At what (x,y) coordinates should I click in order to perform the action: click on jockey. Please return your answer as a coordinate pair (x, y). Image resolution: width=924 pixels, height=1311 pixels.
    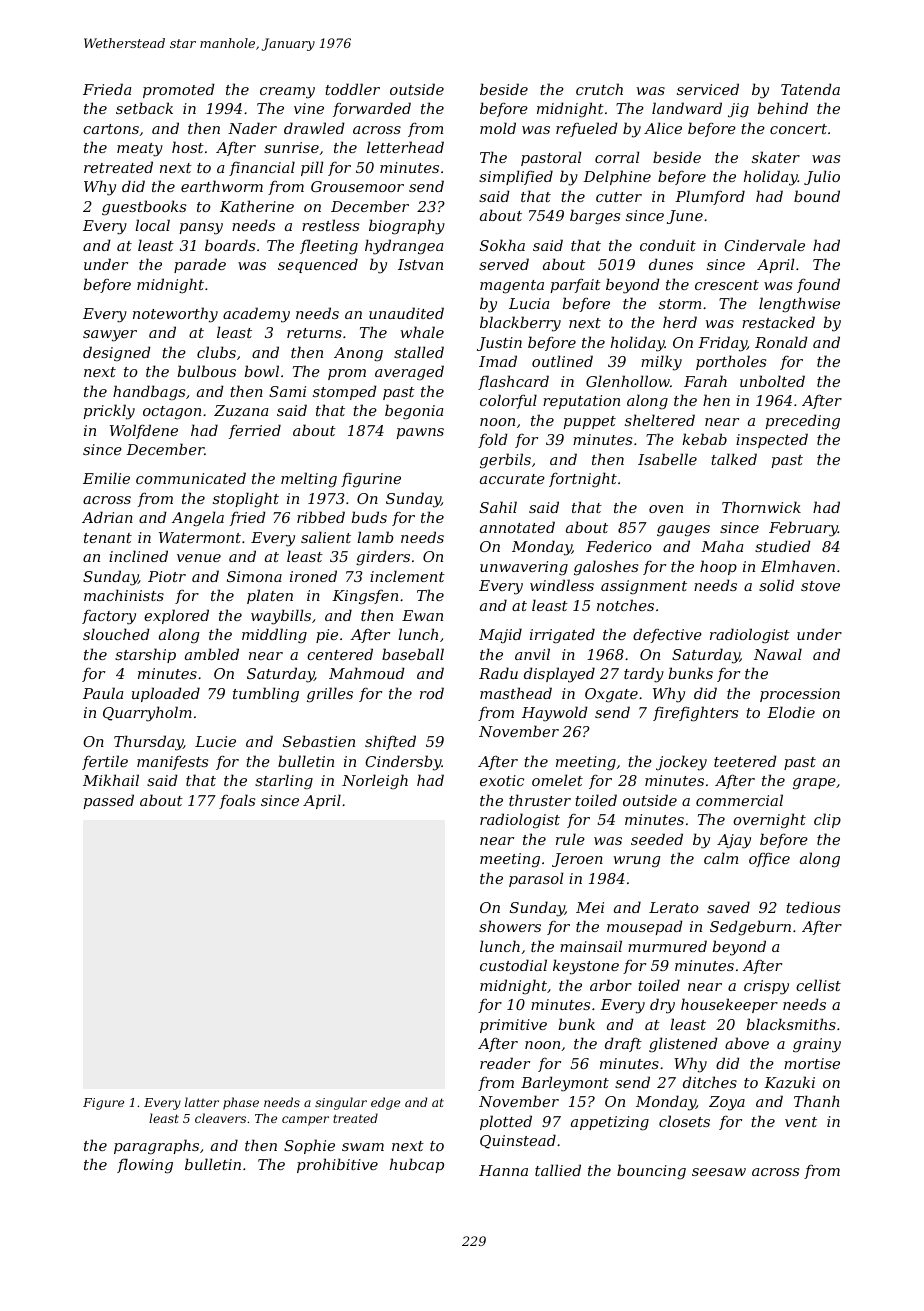
    Looking at the image, I should click on (681, 763).
